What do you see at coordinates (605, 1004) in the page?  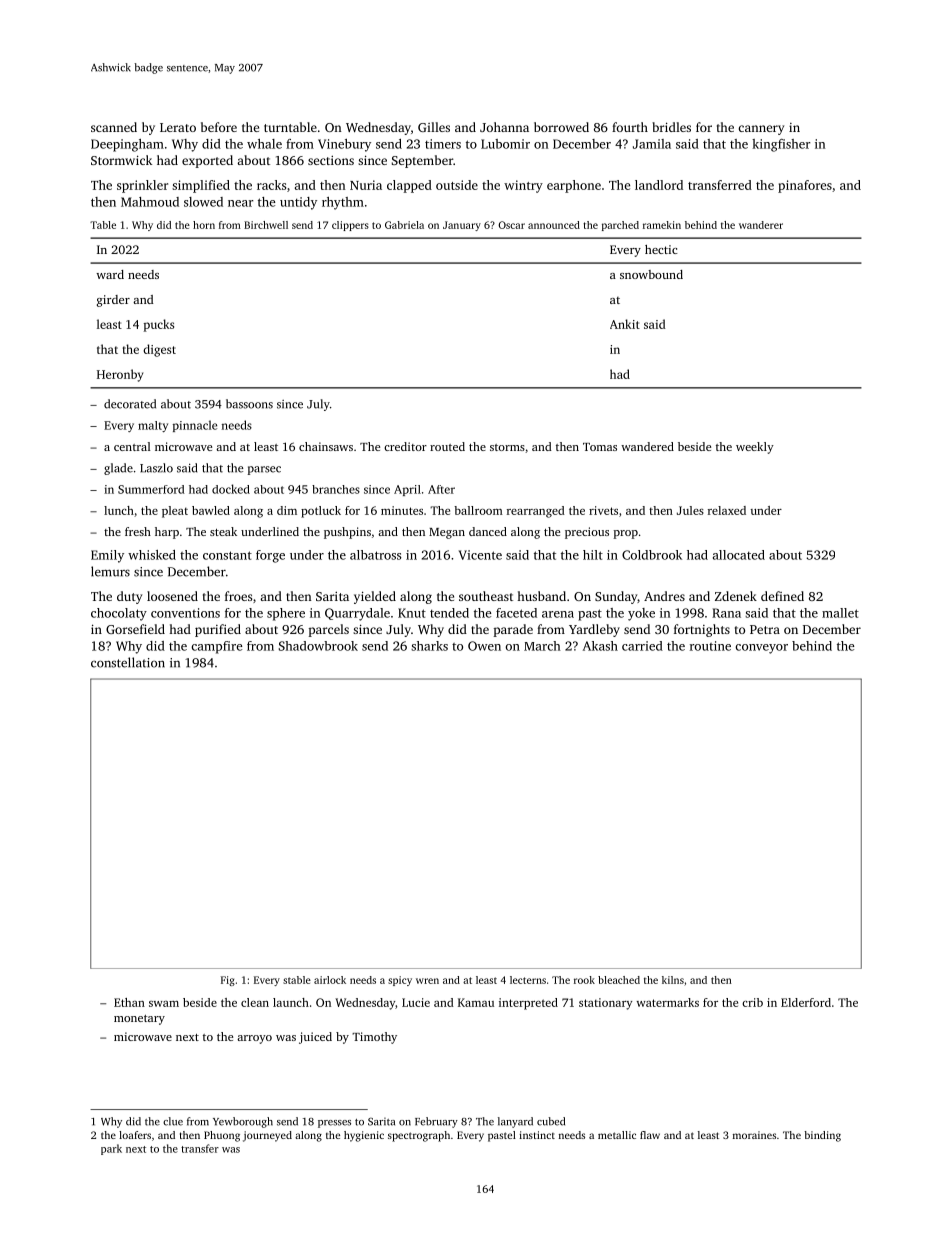 I see `stationary` at bounding box center [605, 1004].
